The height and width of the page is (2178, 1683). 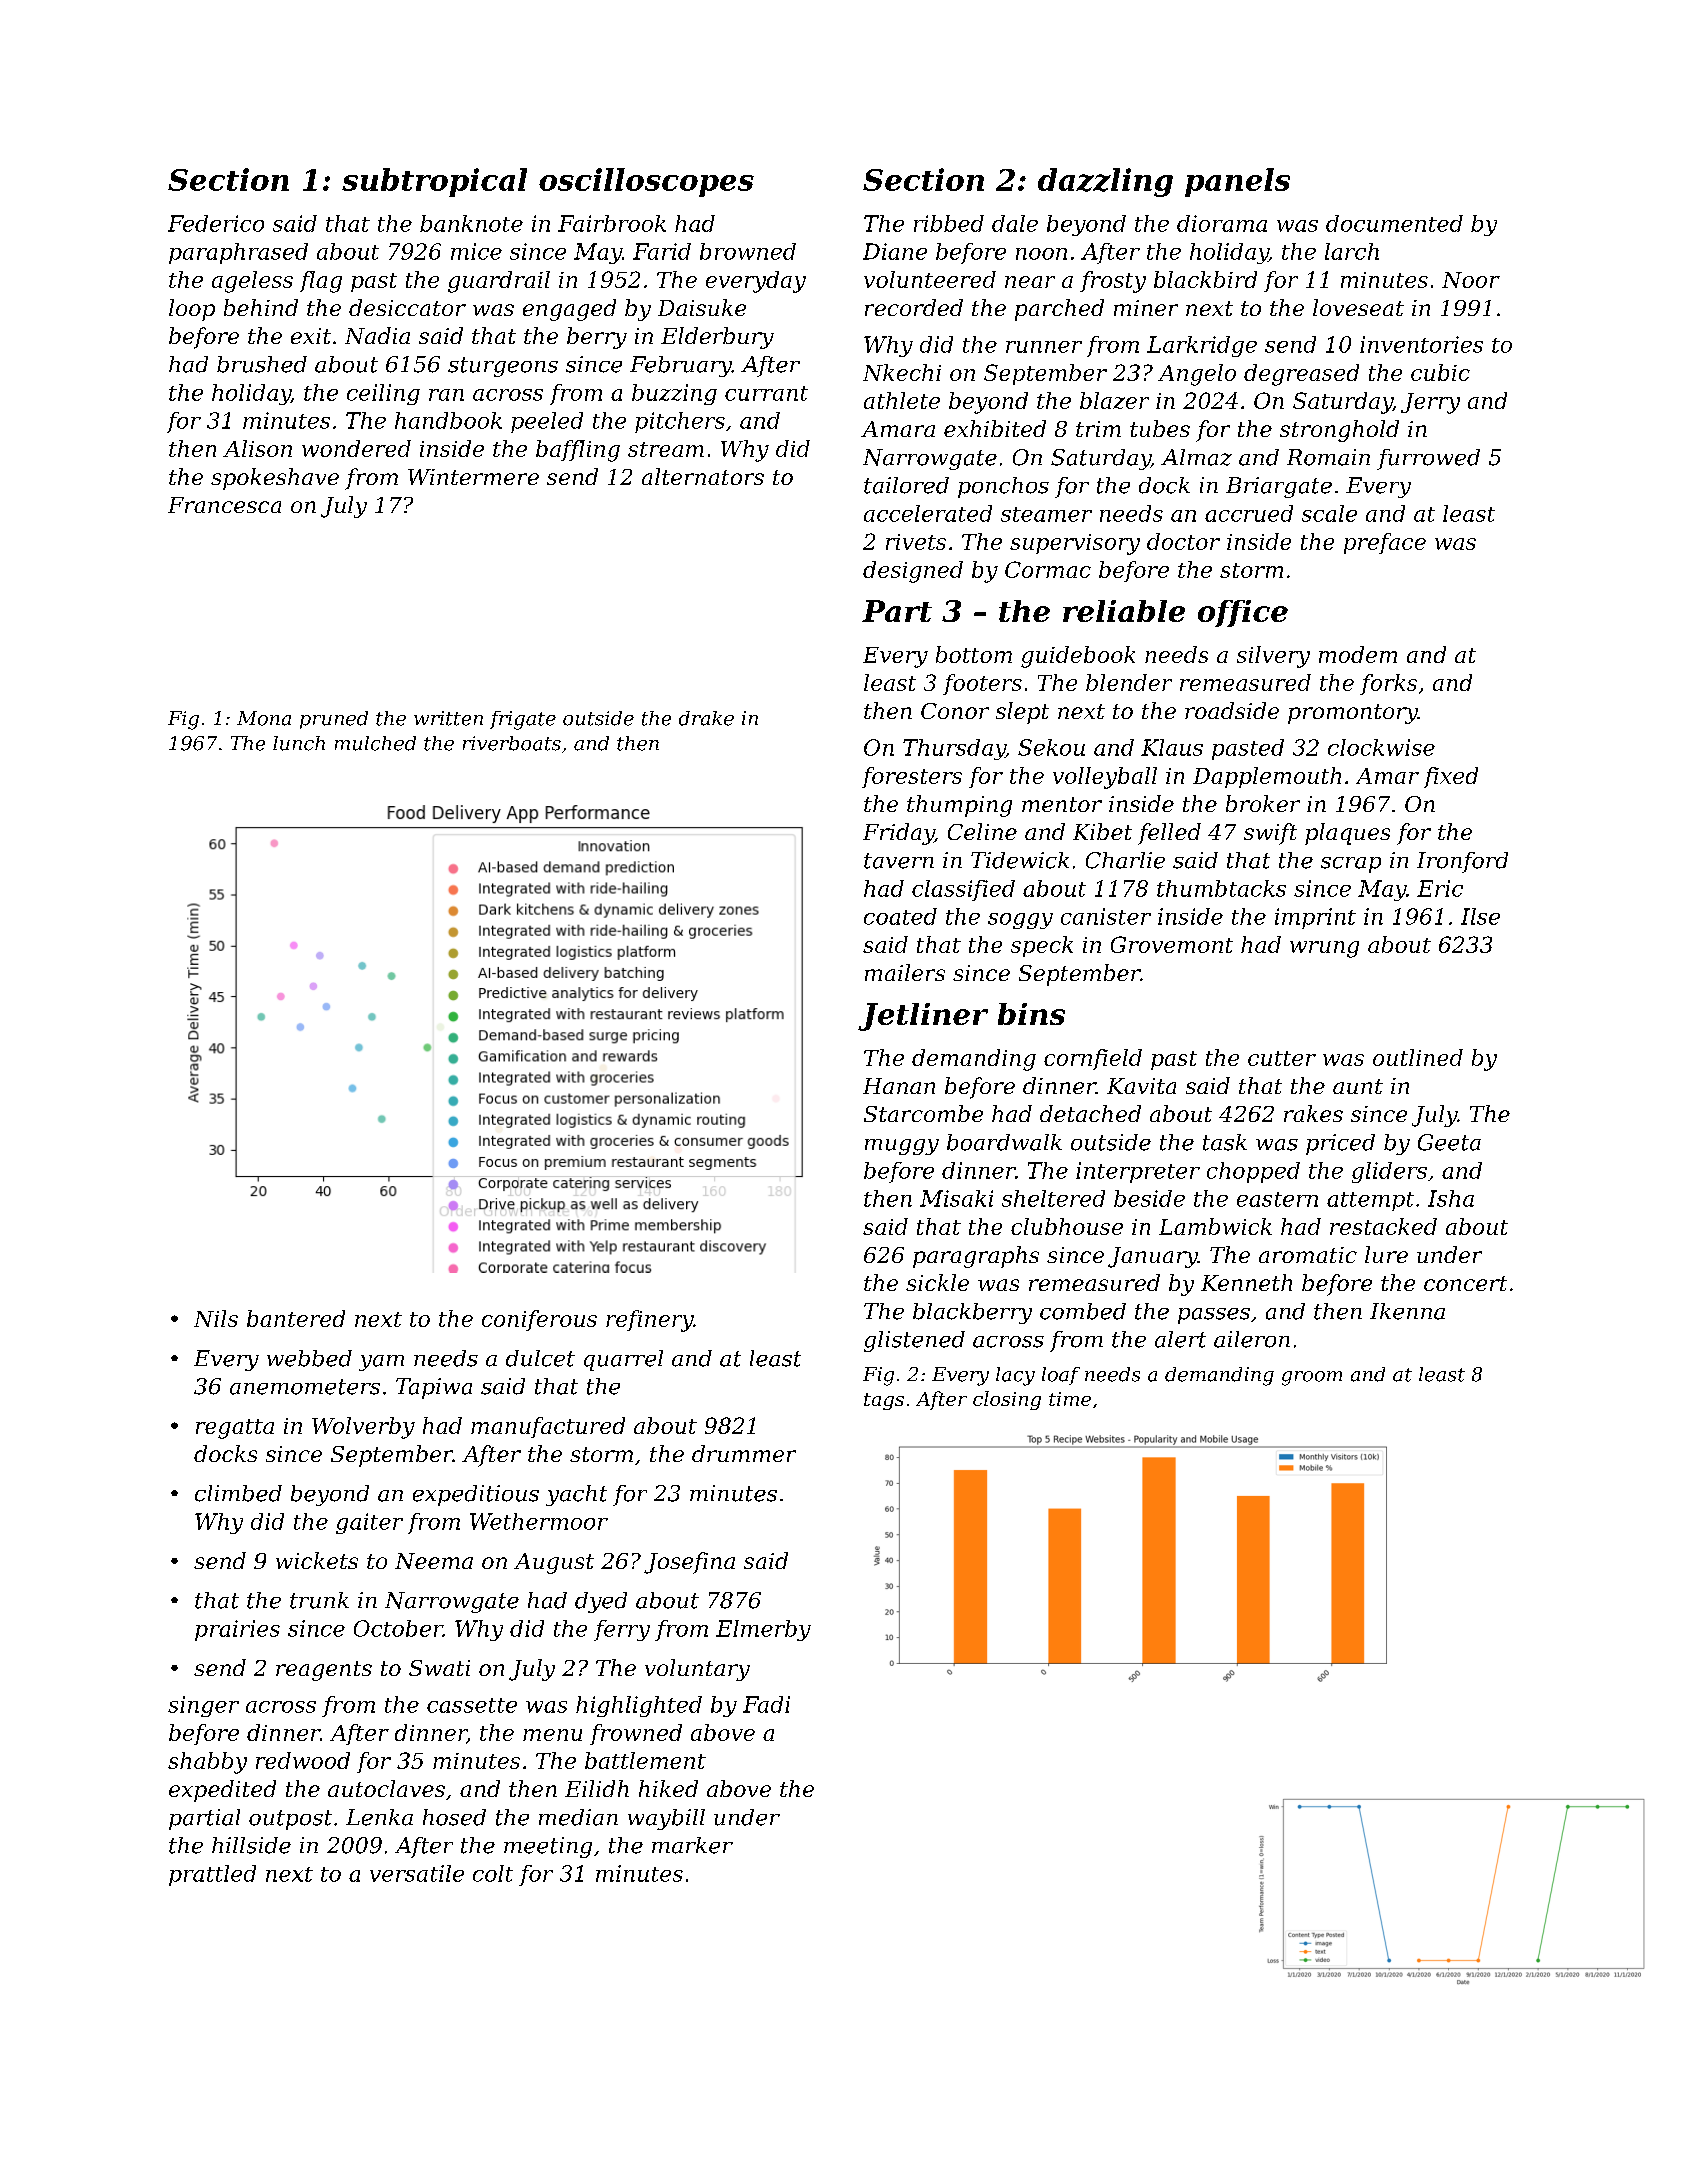 What do you see at coordinates (417, 1873) in the page?
I see `versatile` at bounding box center [417, 1873].
